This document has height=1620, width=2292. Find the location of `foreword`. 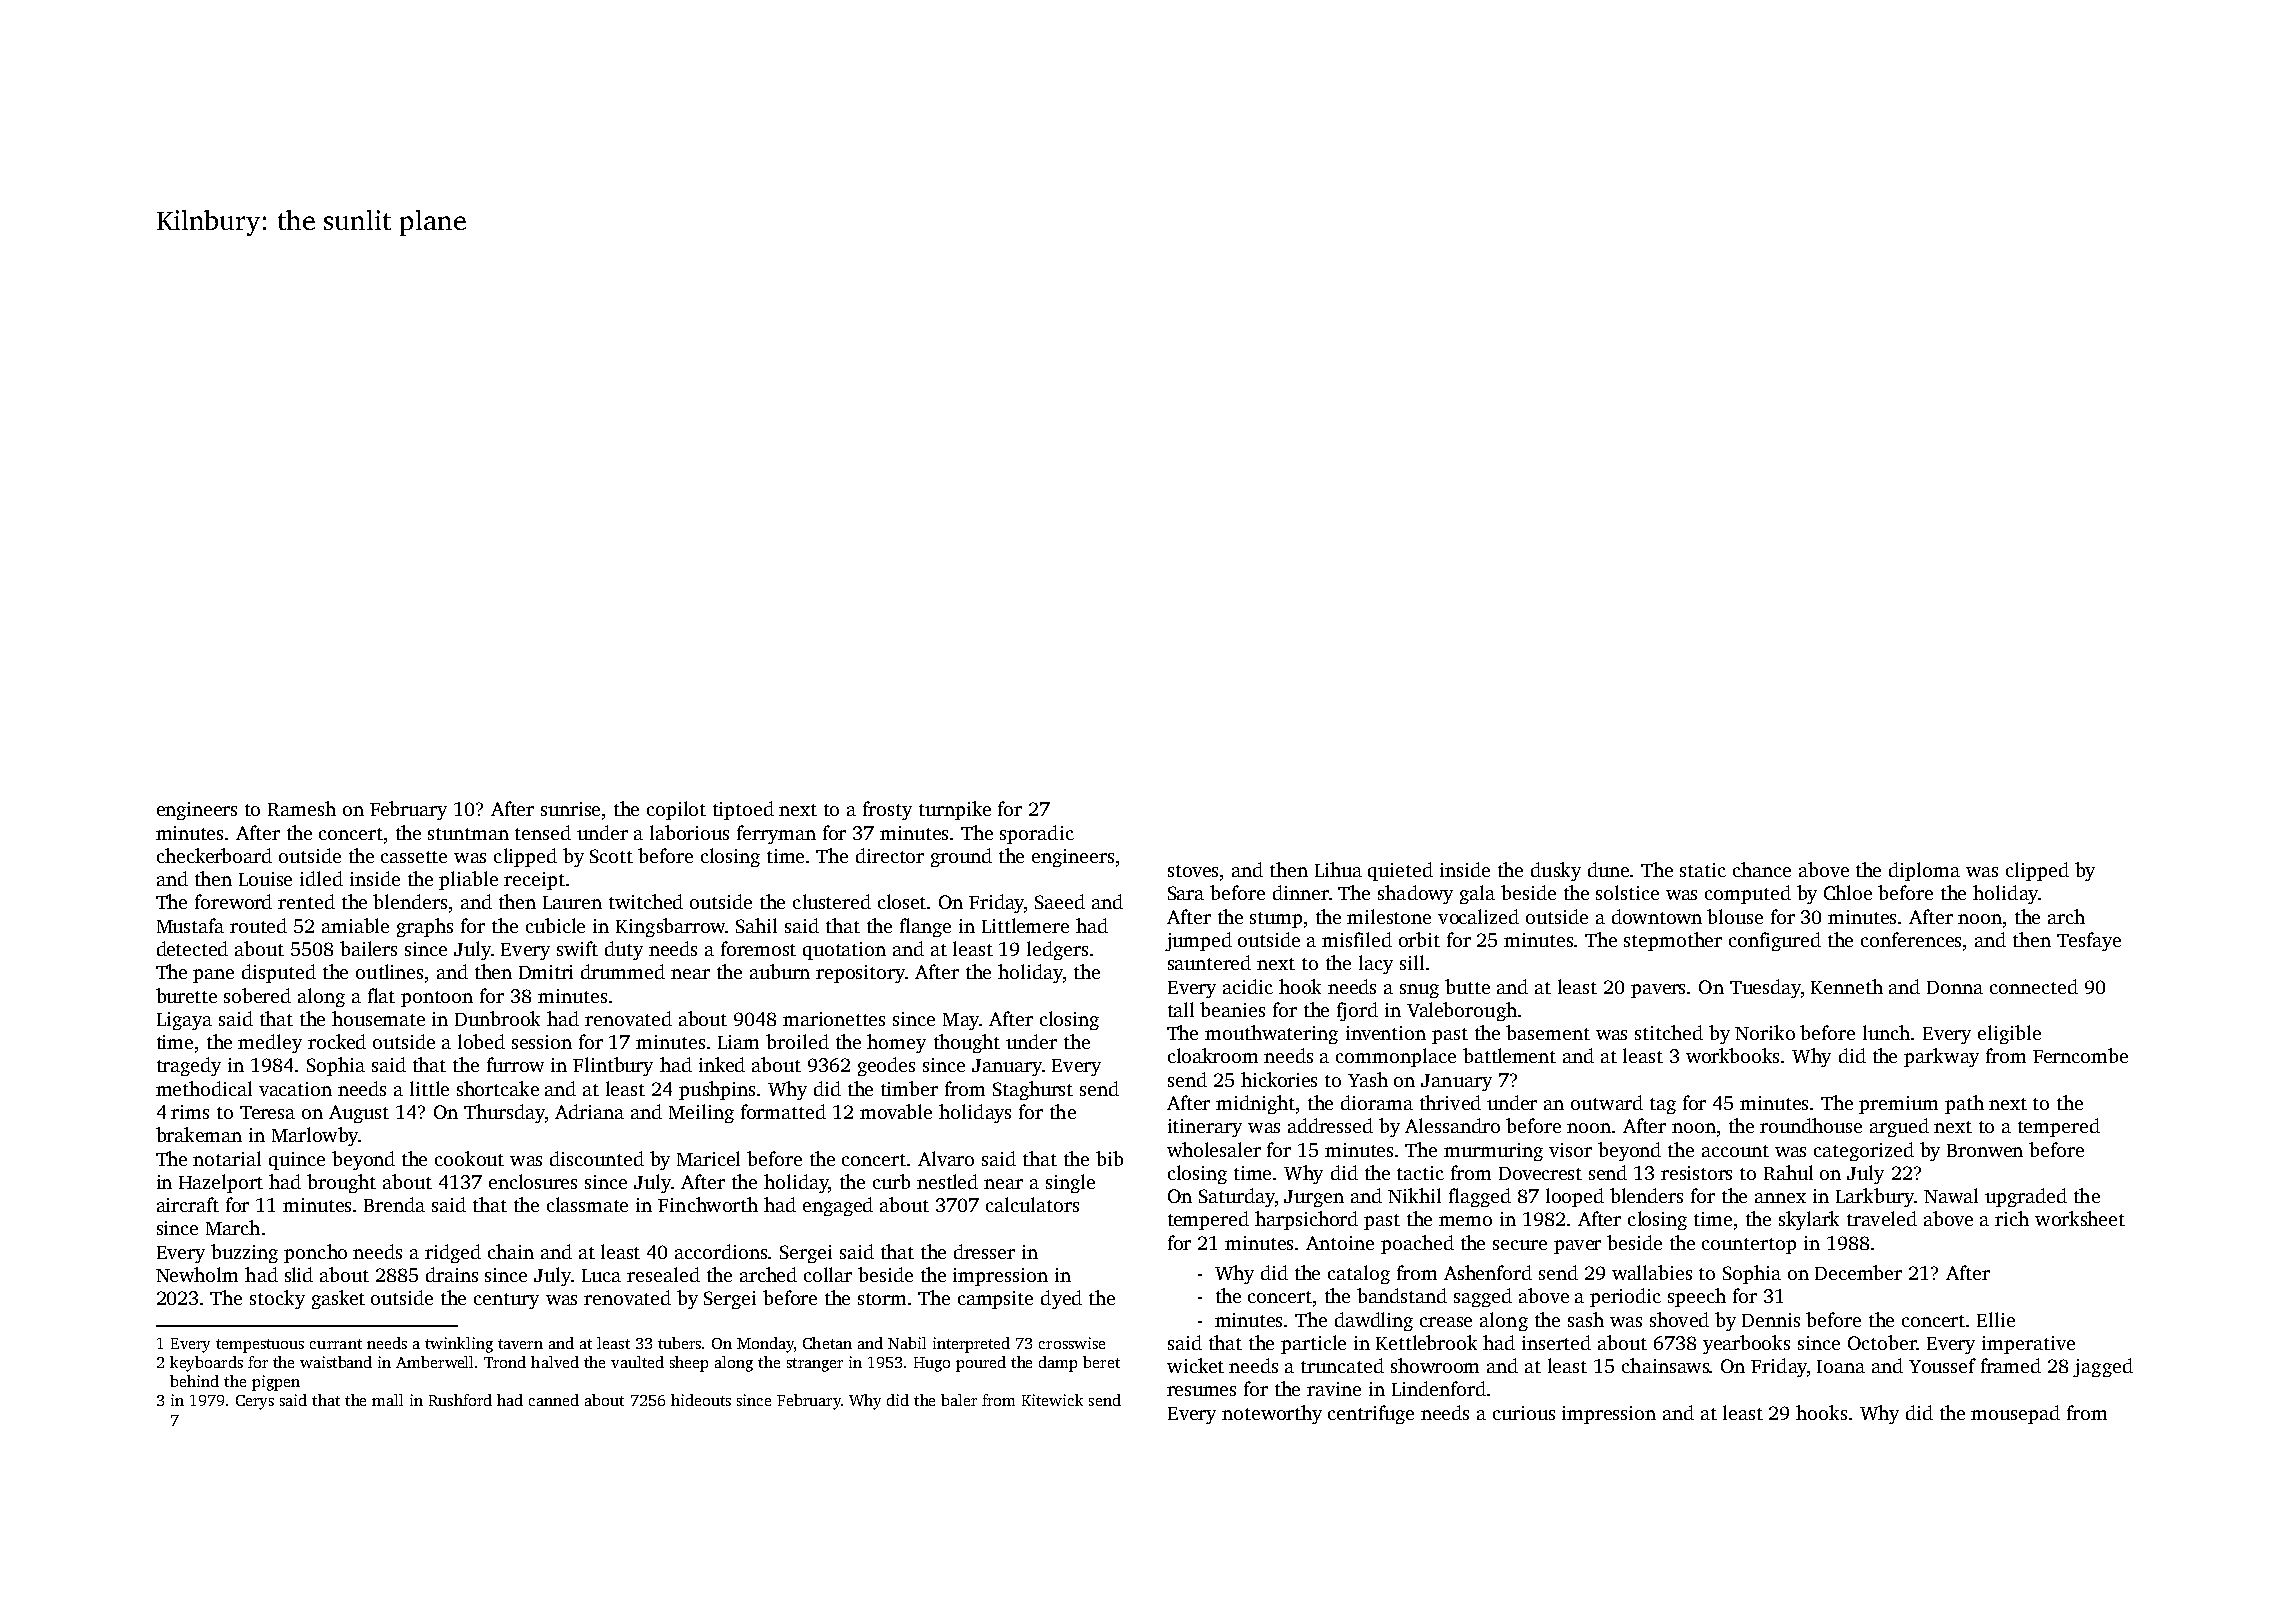

foreword is located at coordinates (233, 901).
